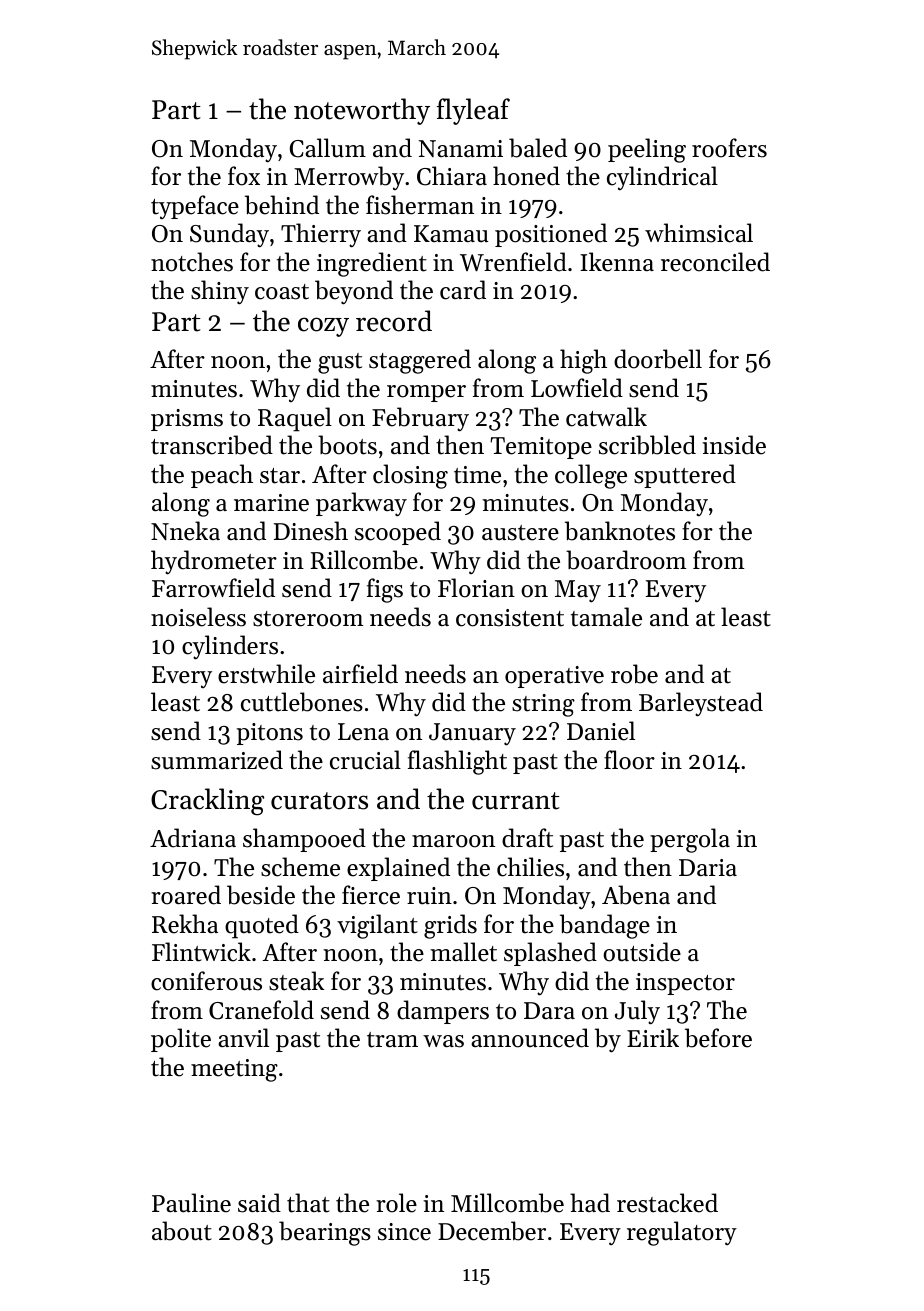 The height and width of the page is (1311, 924). Describe the element at coordinates (323, 327) in the page. I see `cozy` at that location.
